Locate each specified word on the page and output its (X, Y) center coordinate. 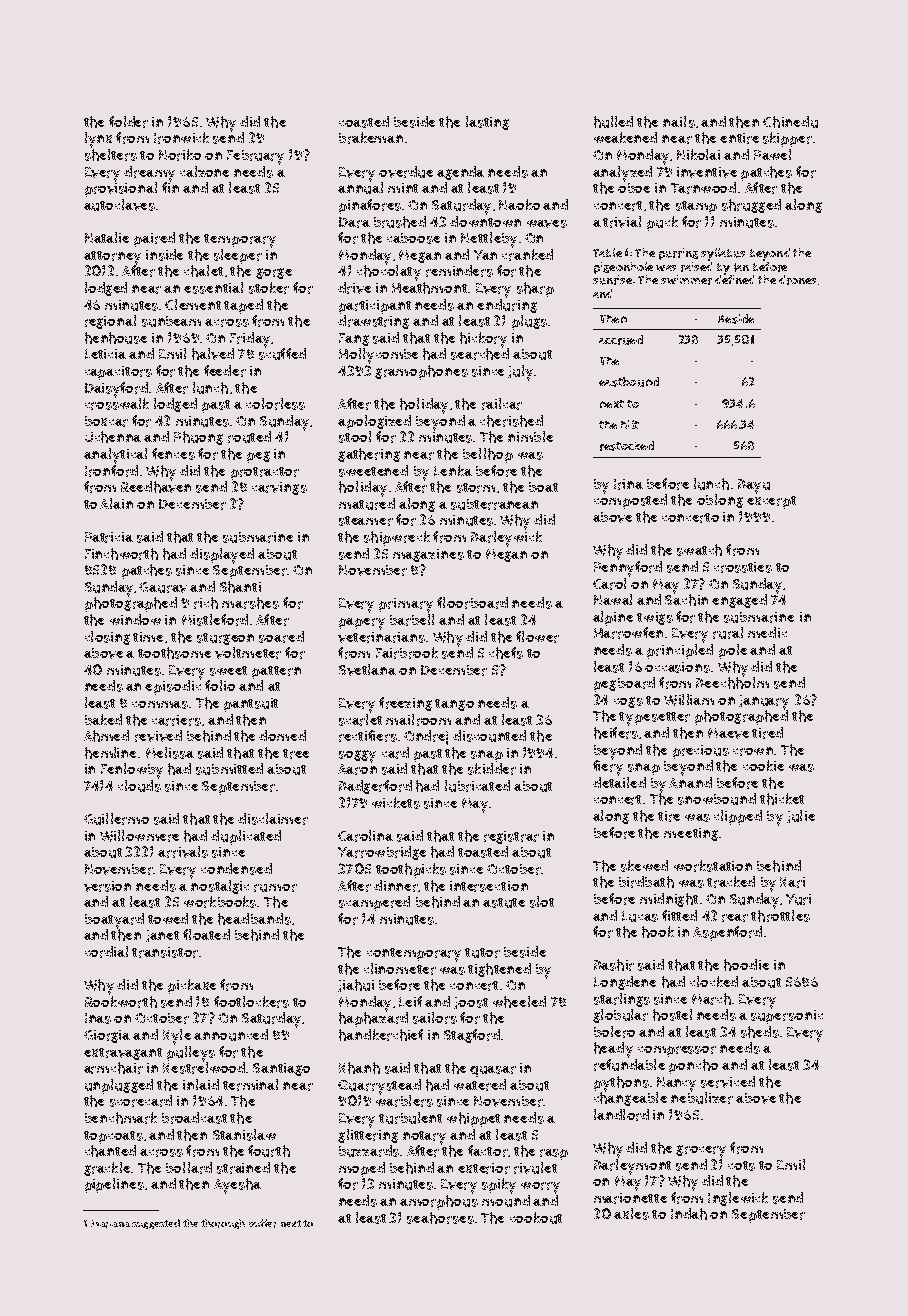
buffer (262, 1223)
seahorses (440, 1218)
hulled (613, 122)
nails (679, 122)
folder (128, 122)
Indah (689, 1214)
